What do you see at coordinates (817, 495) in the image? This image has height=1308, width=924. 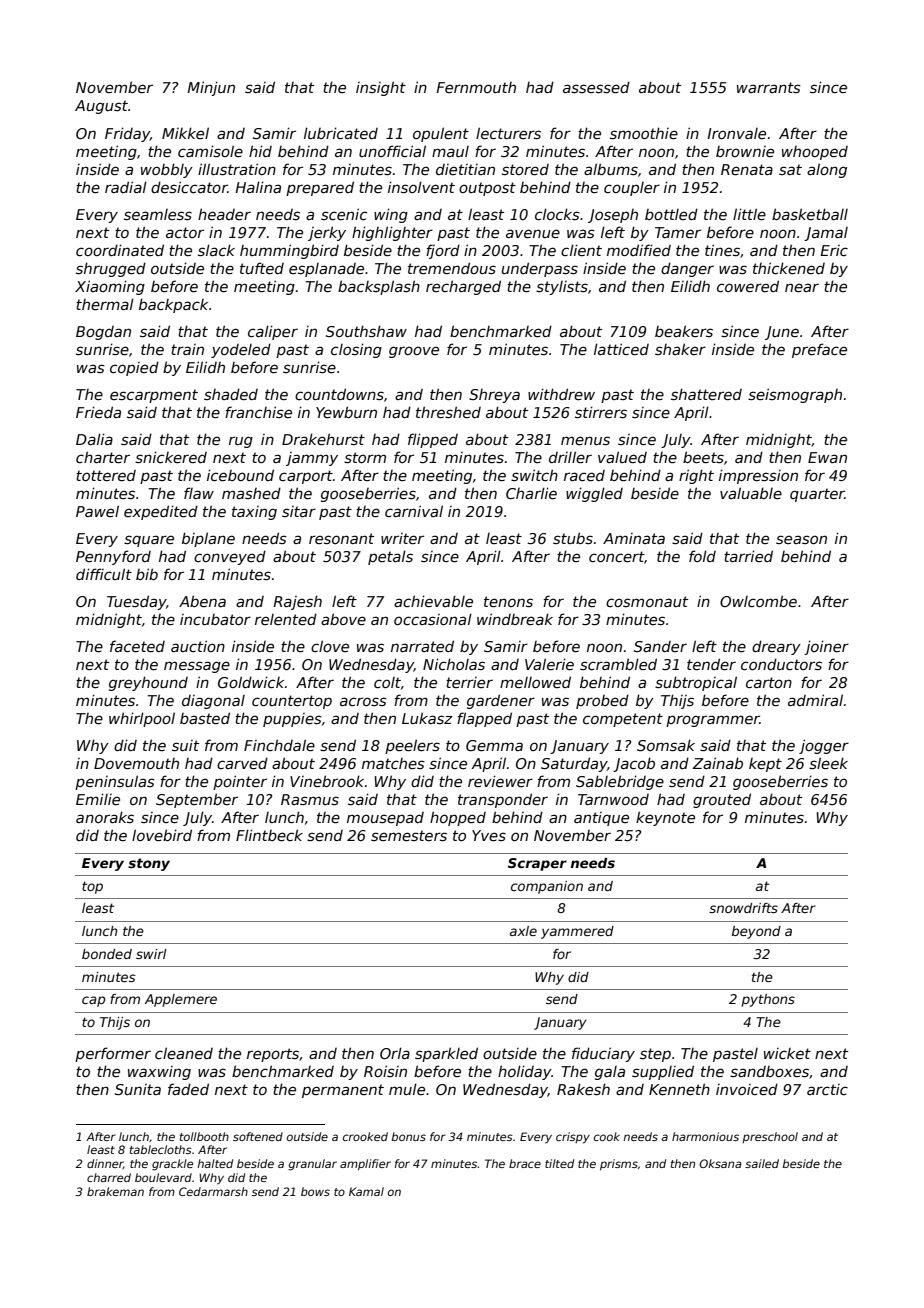 I see `quarter` at bounding box center [817, 495].
